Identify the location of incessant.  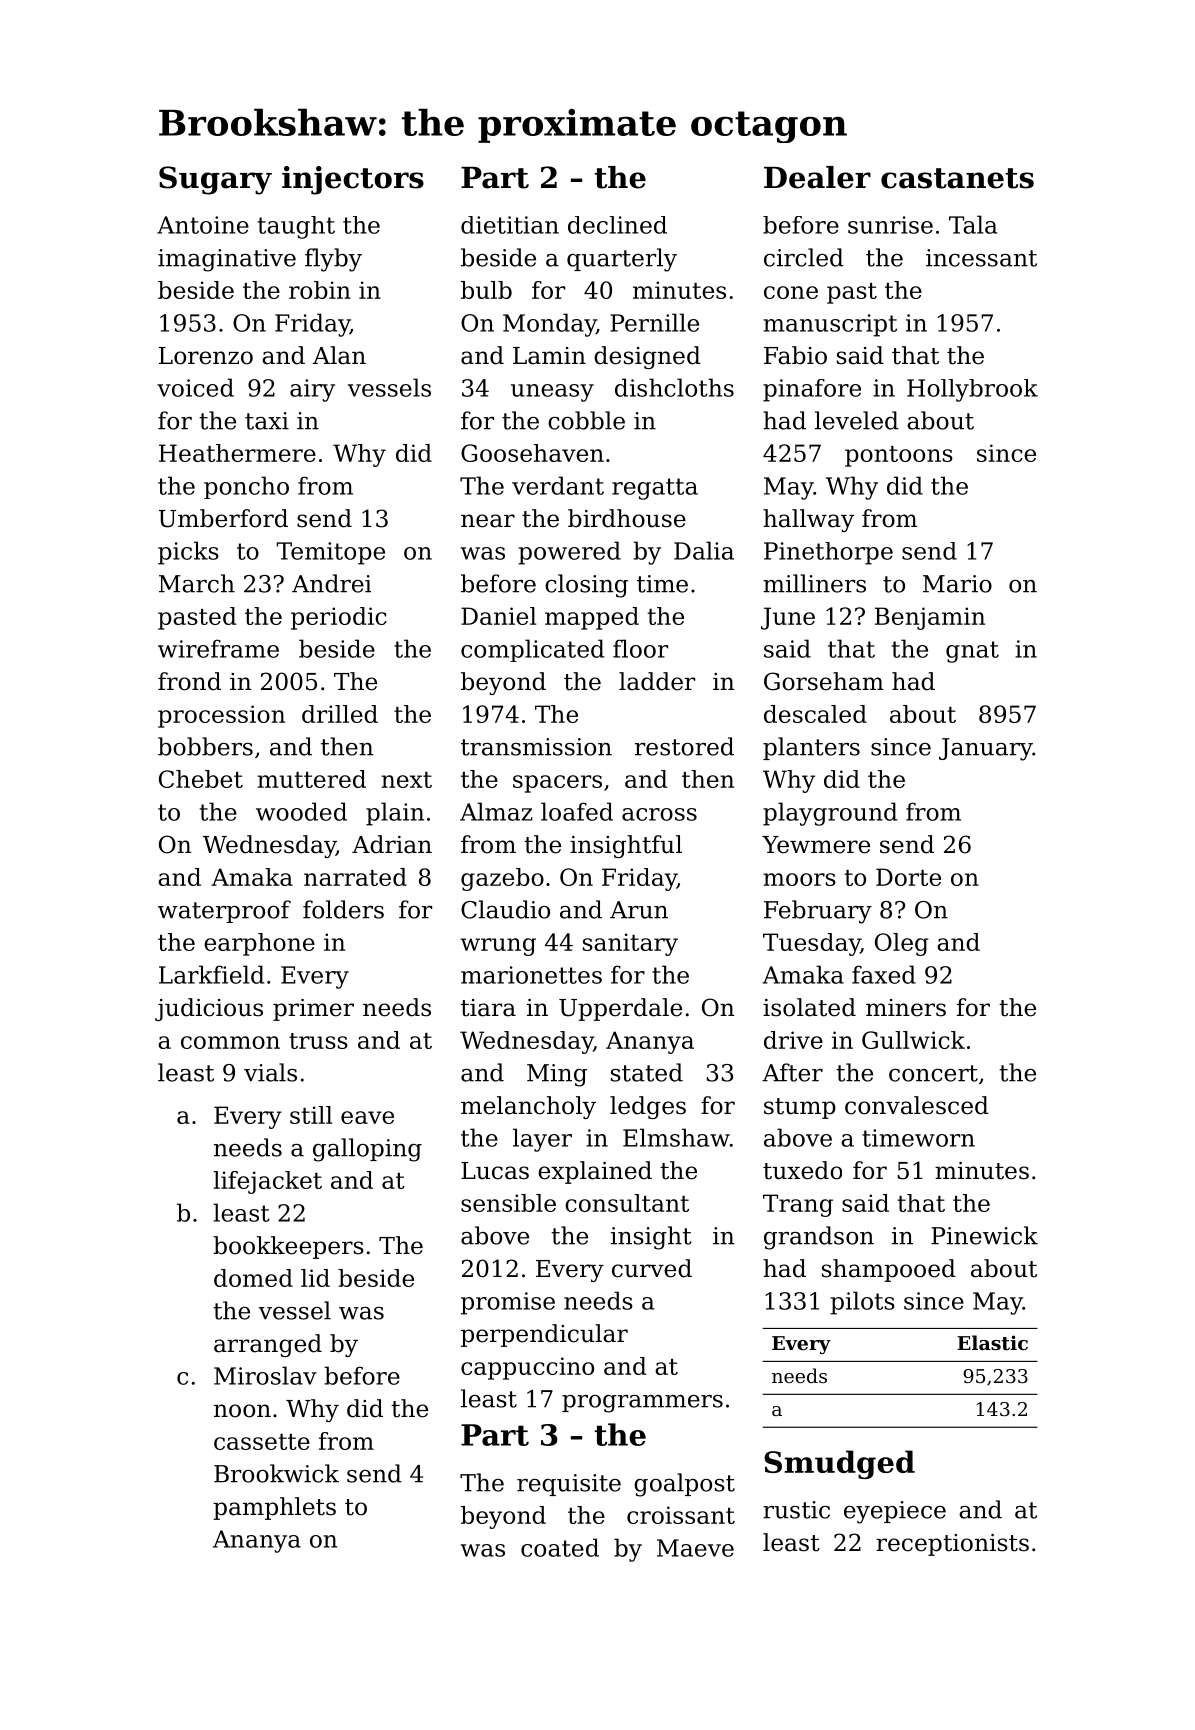
(981, 258).
